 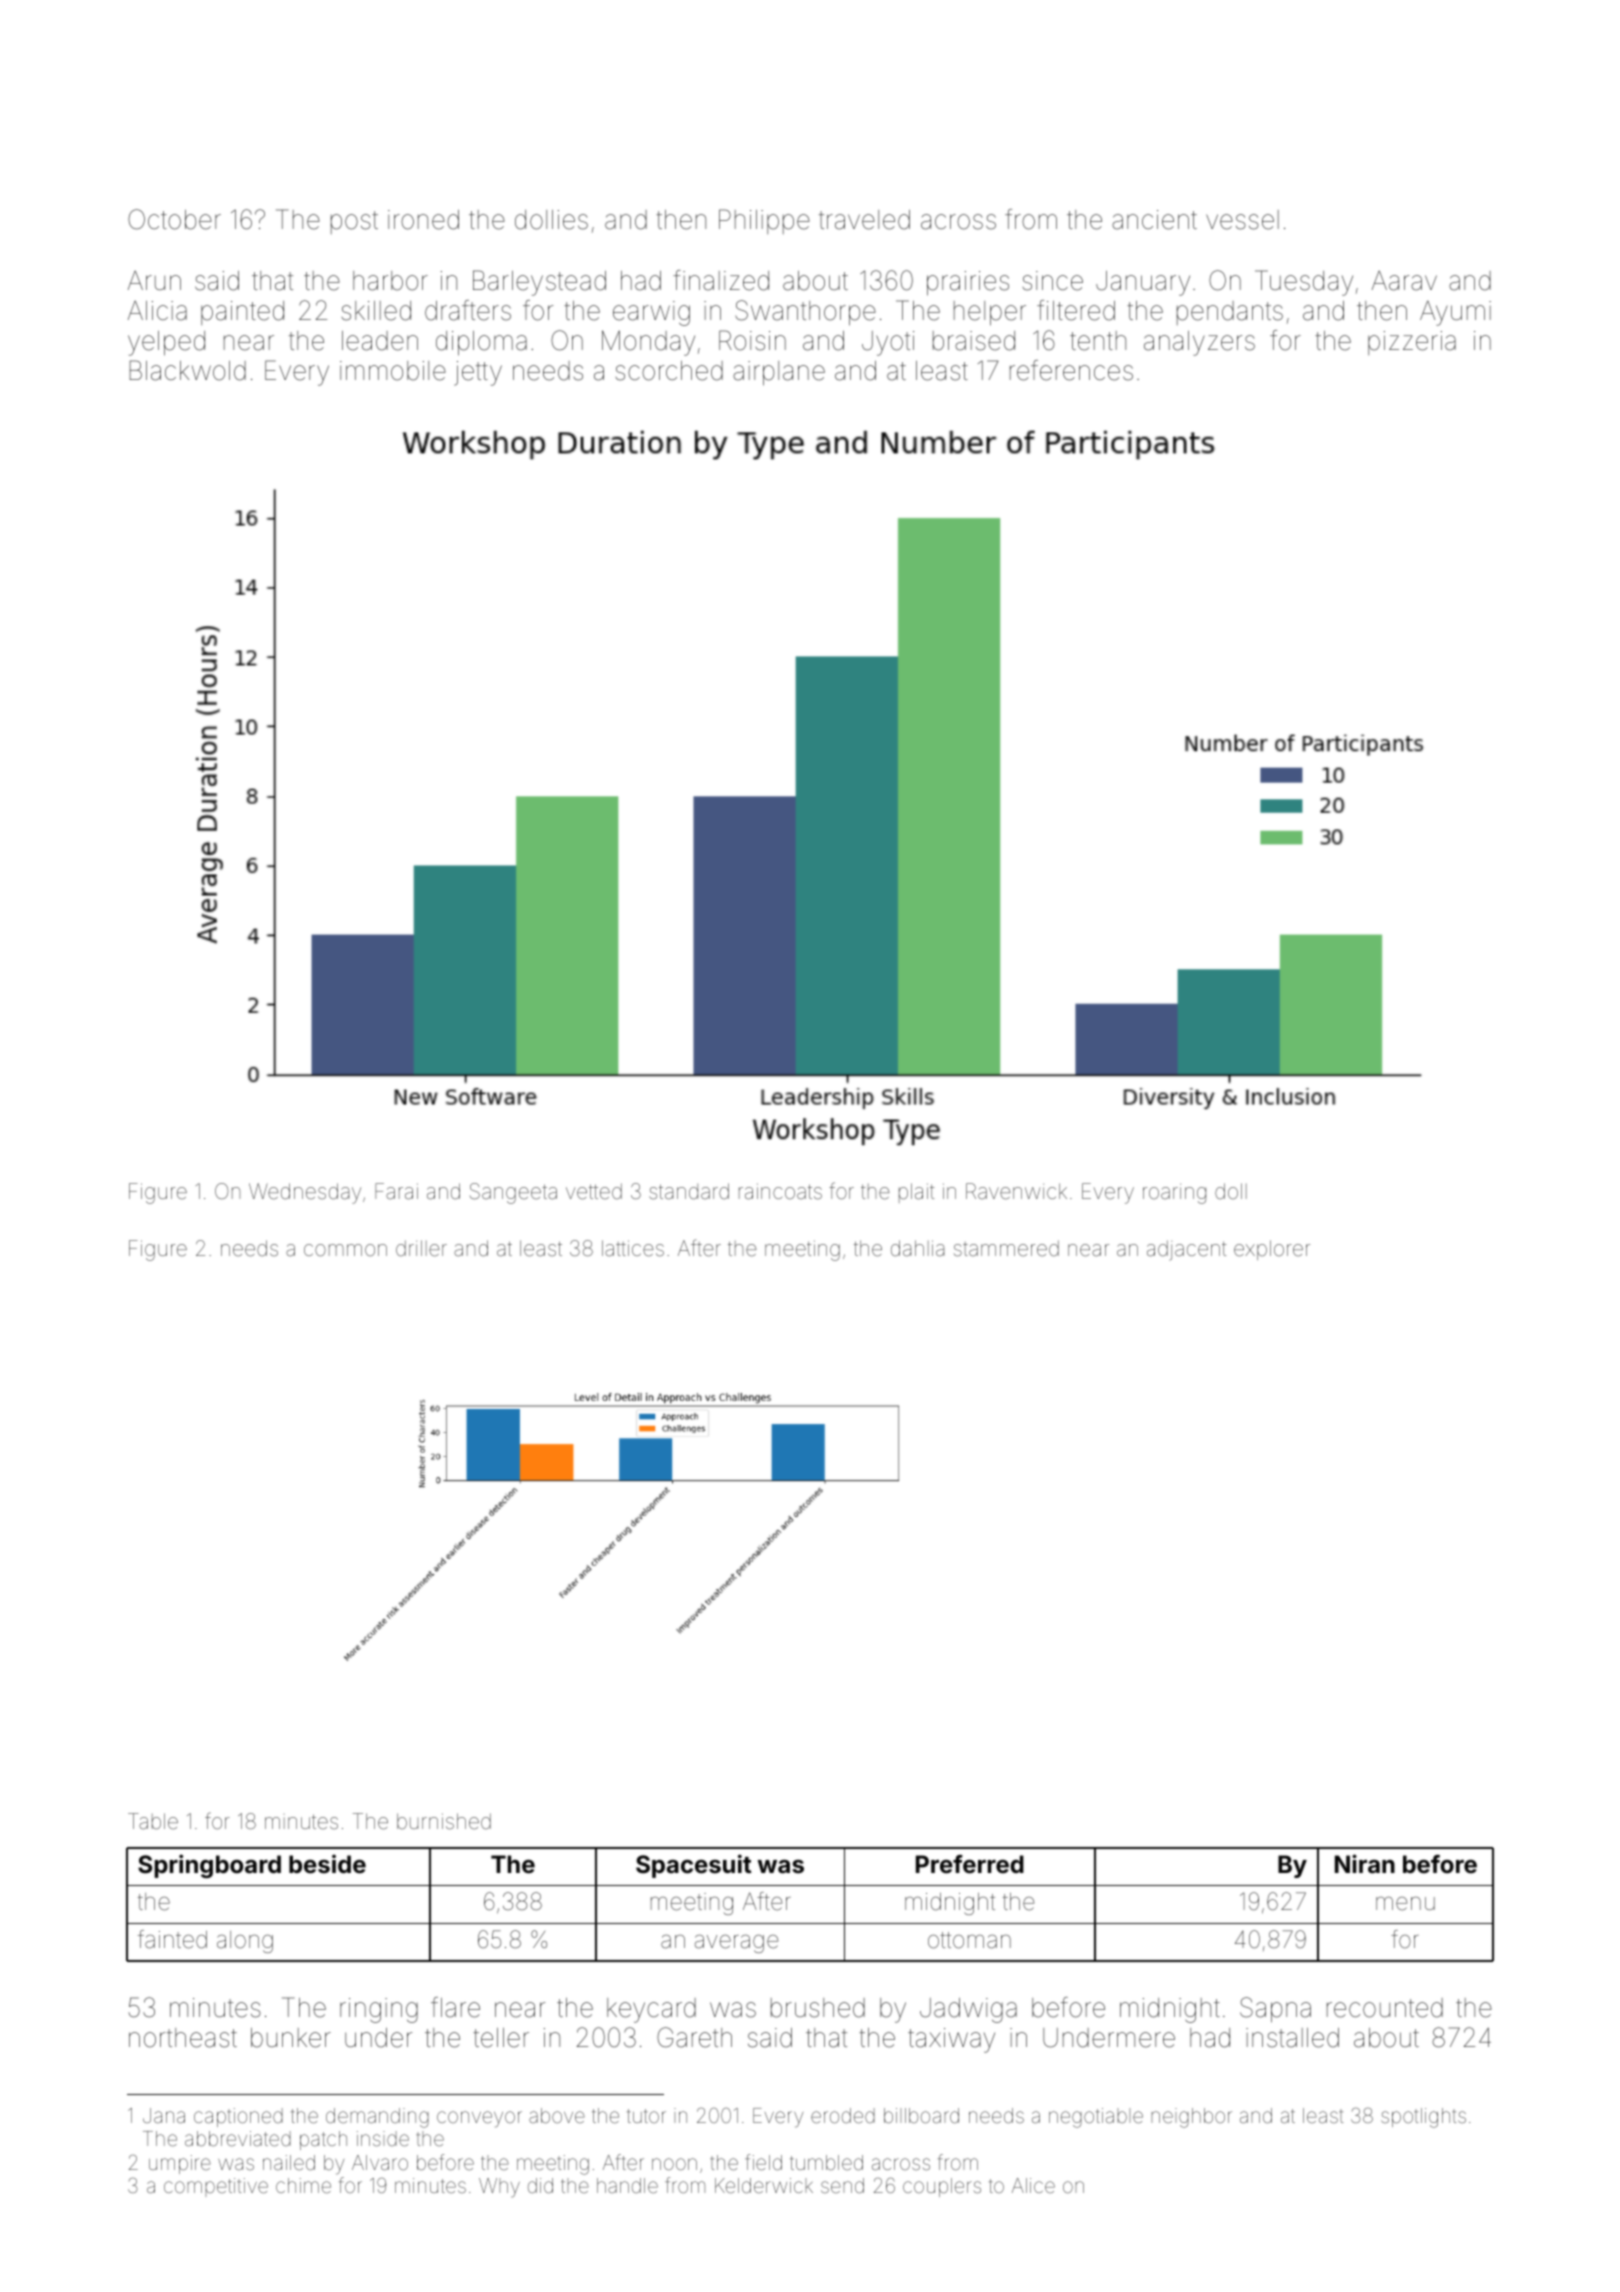 What do you see at coordinates (478, 373) in the screenshot?
I see `jetty` at bounding box center [478, 373].
